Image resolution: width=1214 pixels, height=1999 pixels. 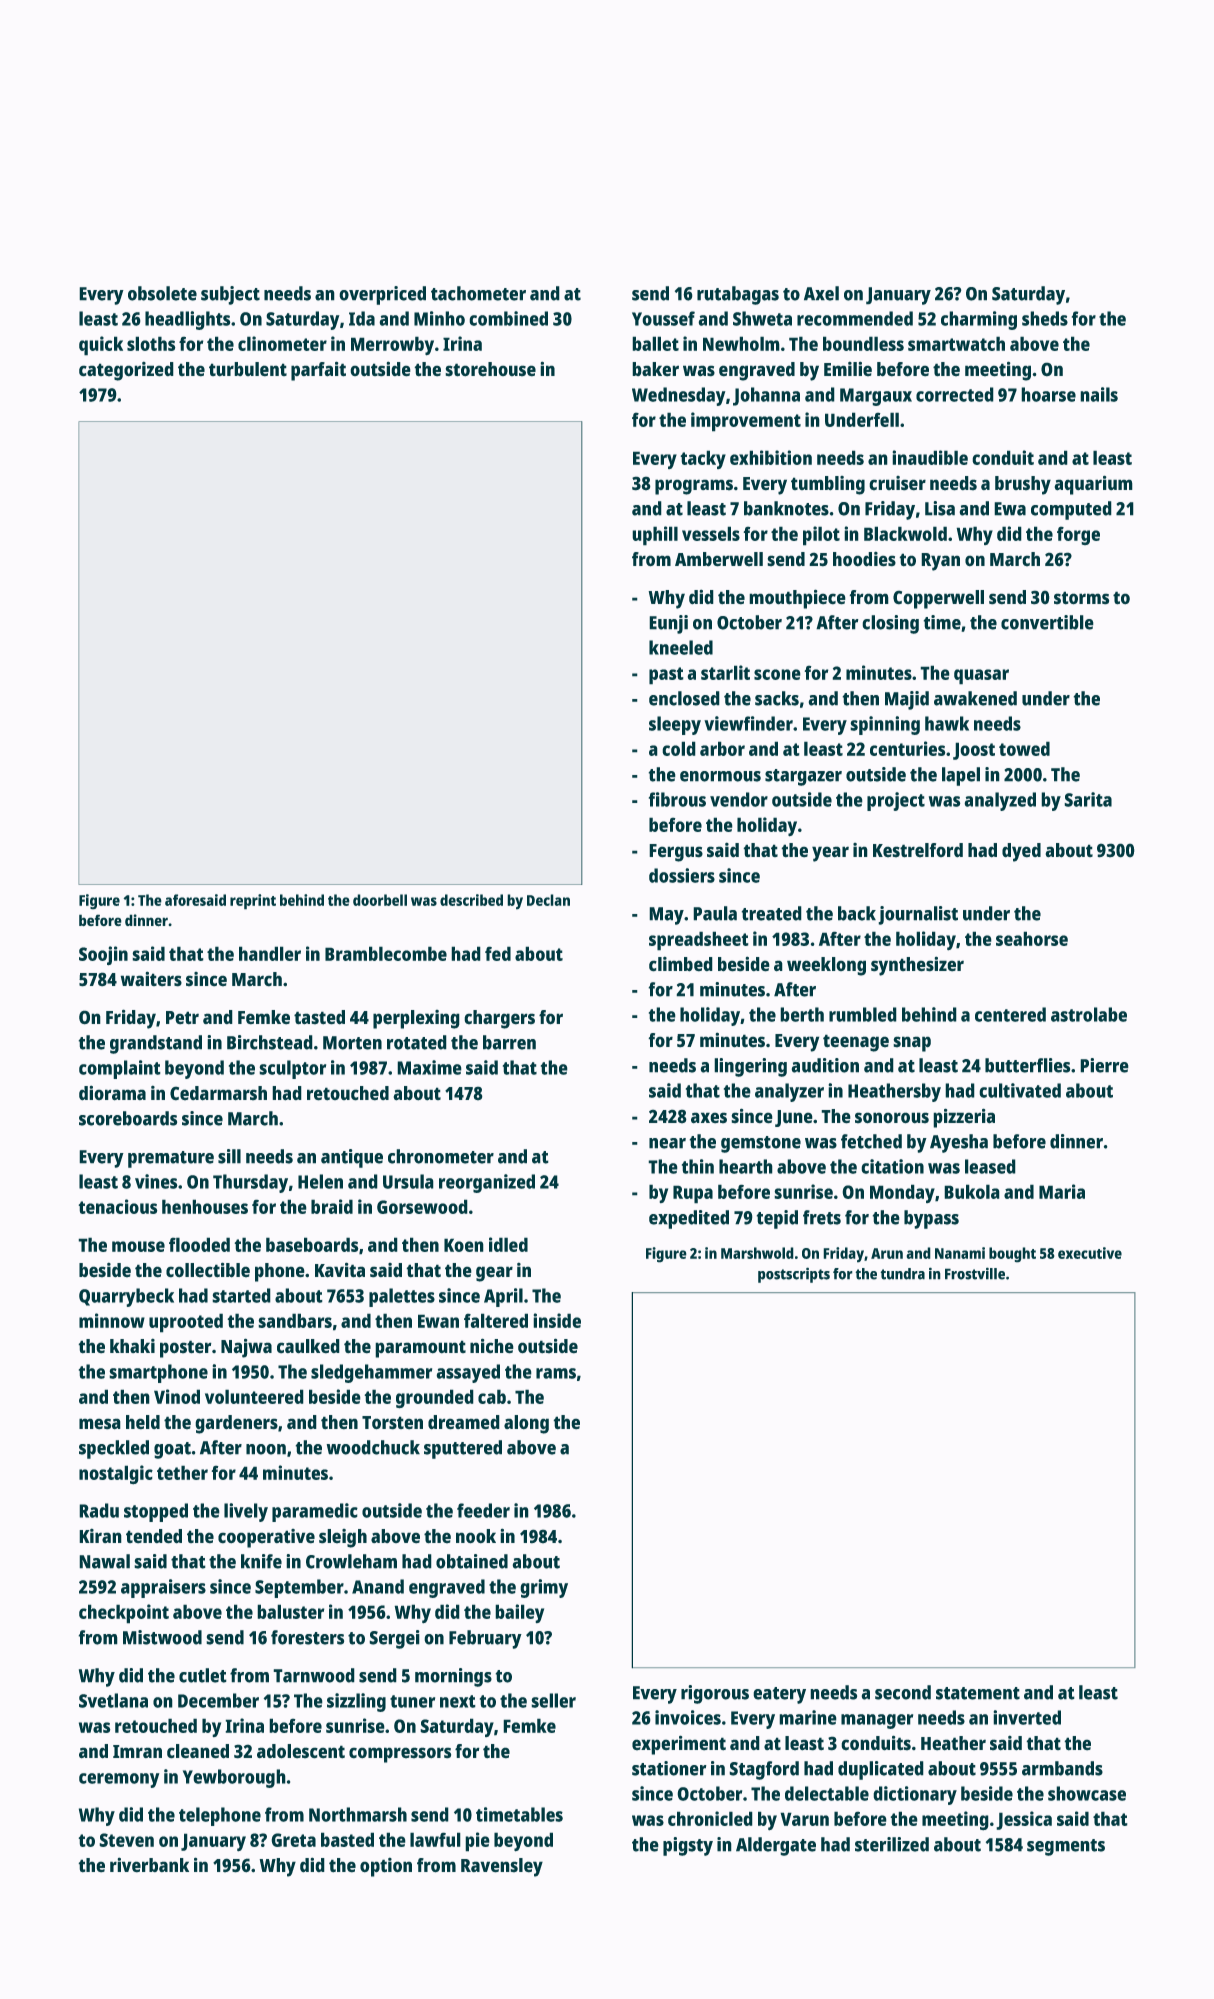 What do you see at coordinates (100, 1424) in the screenshot?
I see `mesa` at bounding box center [100, 1424].
